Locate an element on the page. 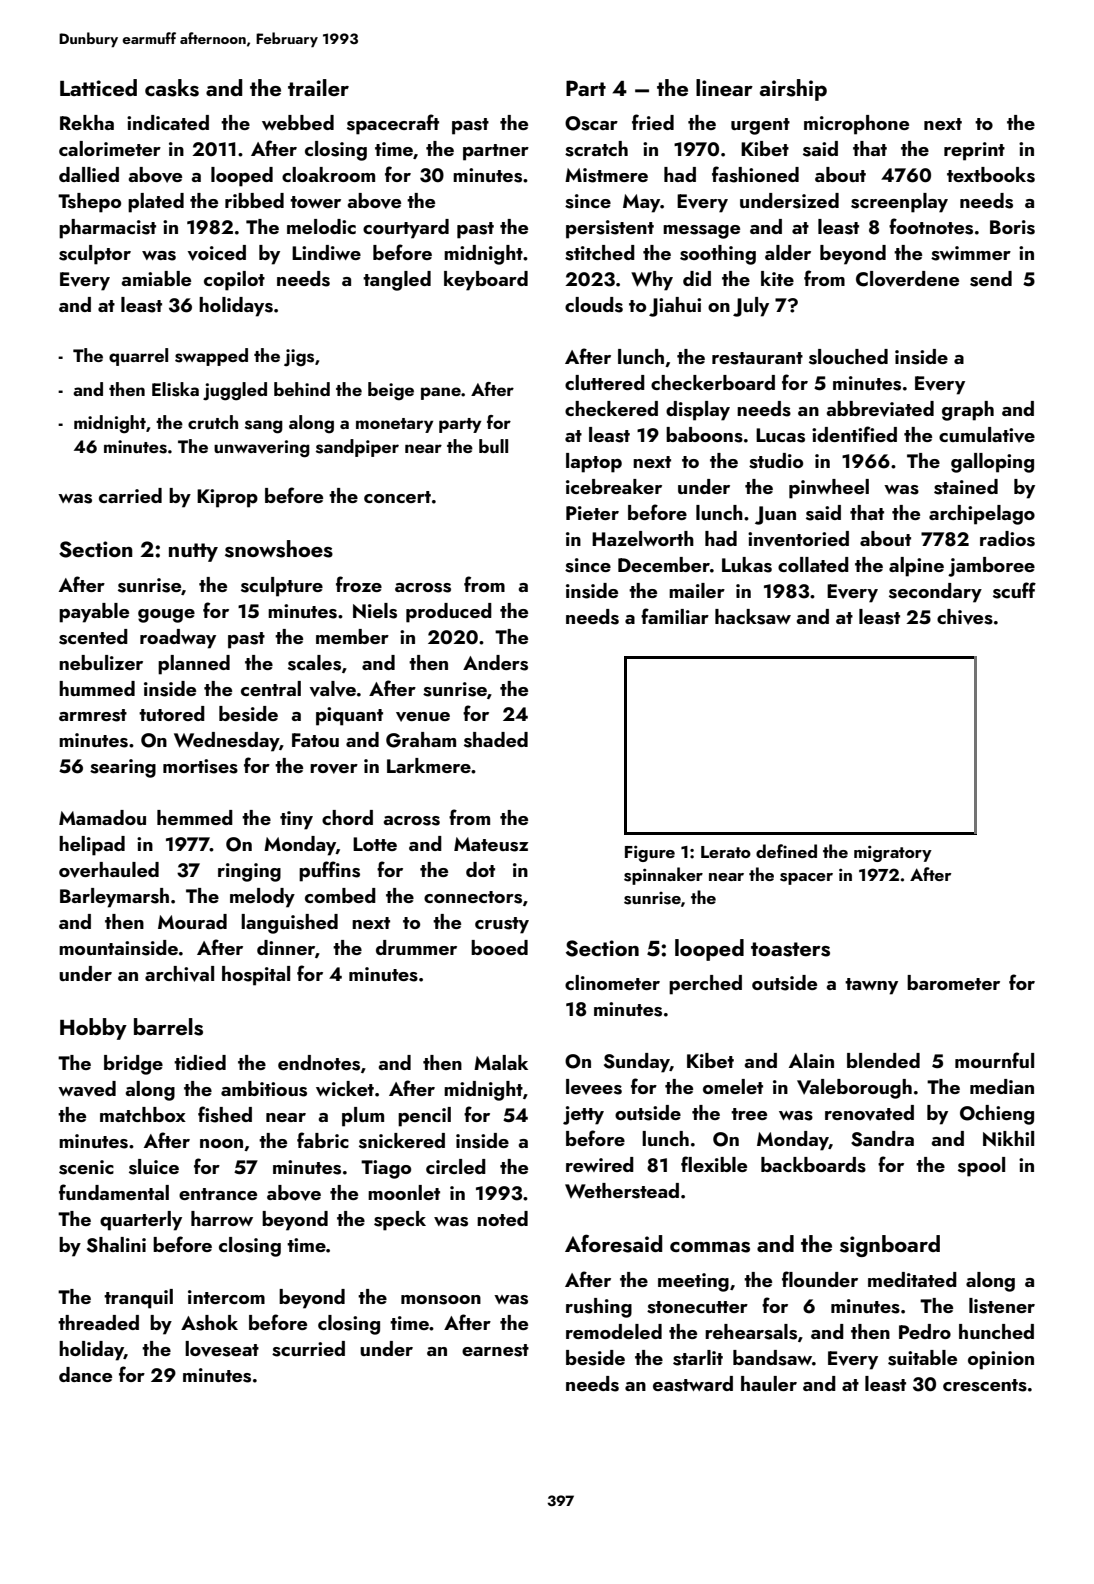 The height and width of the page is (1584, 1094). drummer is located at coordinates (416, 947).
